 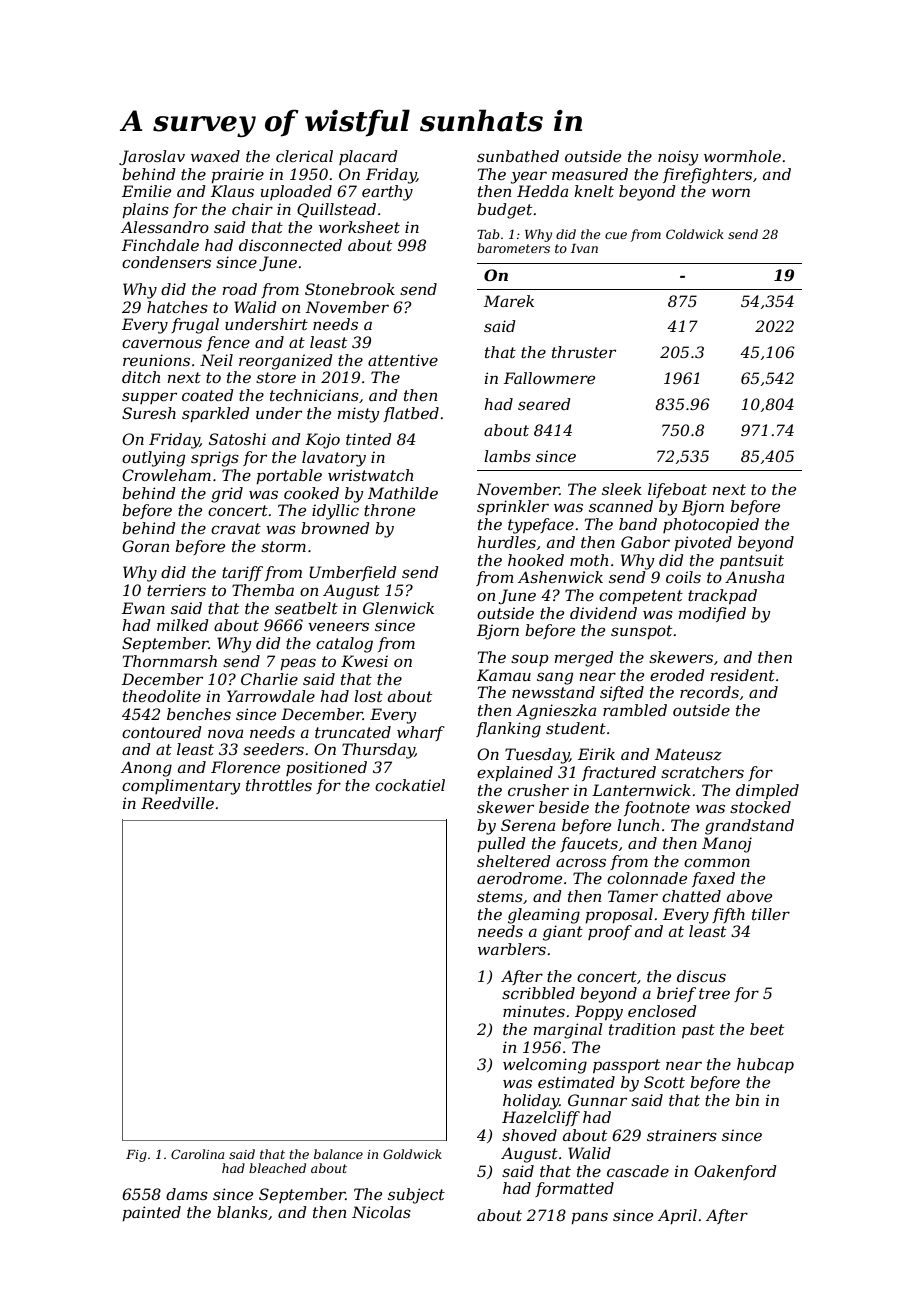 I want to click on Coldwick, so click(x=695, y=234).
